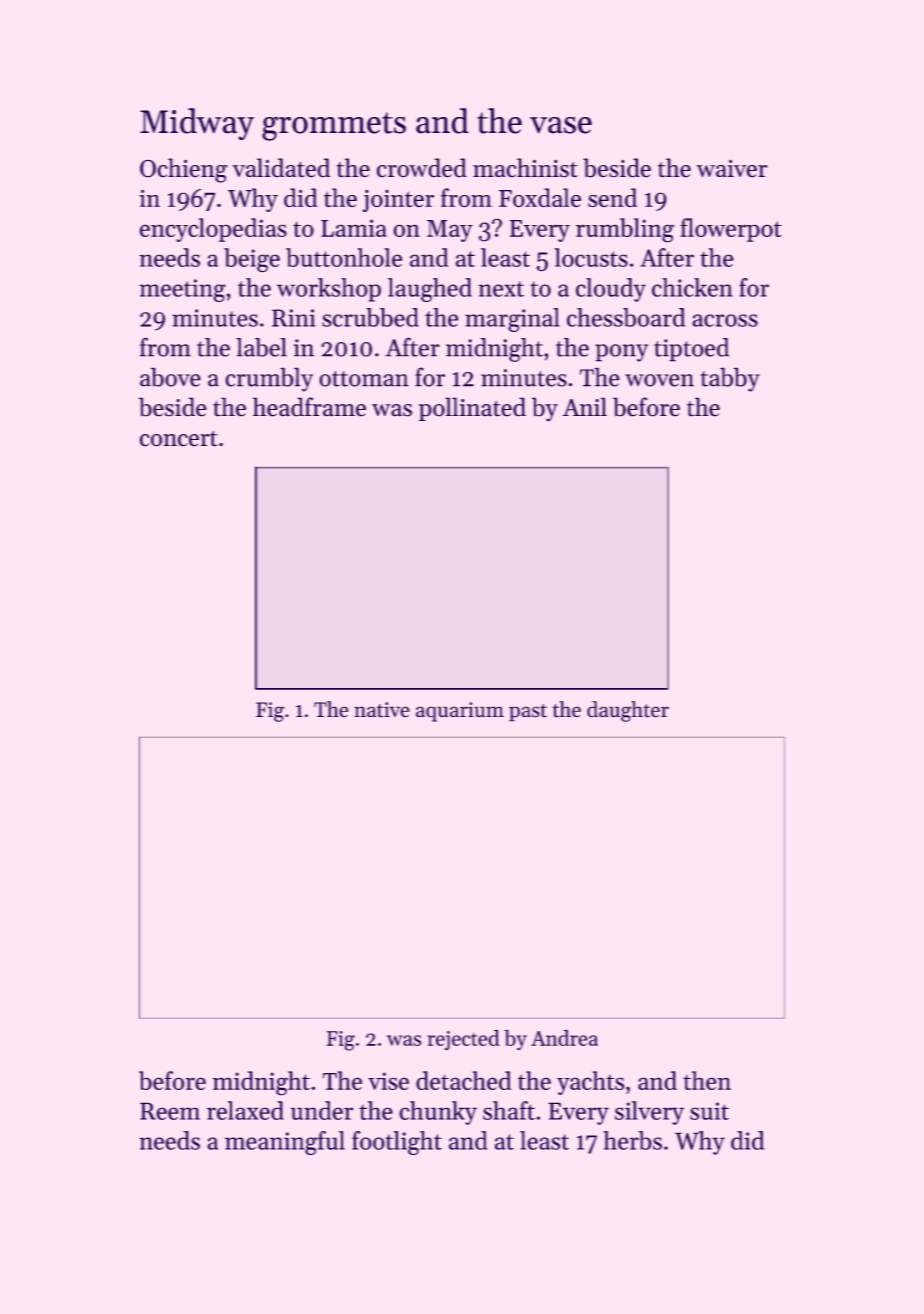 Image resolution: width=924 pixels, height=1314 pixels. What do you see at coordinates (472, 409) in the document?
I see `pollinated` at bounding box center [472, 409].
